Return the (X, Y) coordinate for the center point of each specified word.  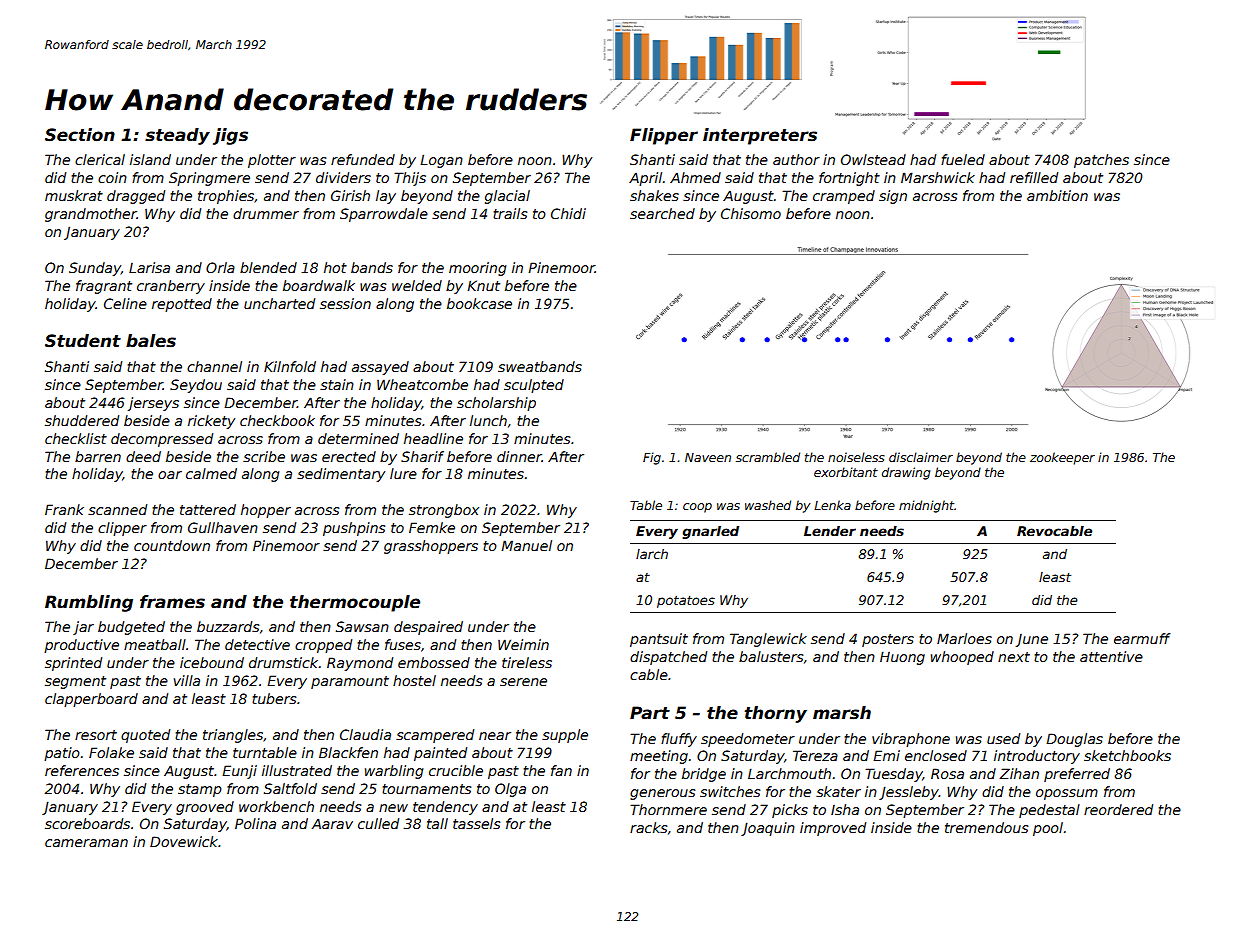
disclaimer (921, 457)
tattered (208, 509)
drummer (266, 213)
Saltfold (290, 788)
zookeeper (1062, 458)
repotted (182, 305)
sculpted (534, 386)
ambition (1057, 195)
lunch (488, 420)
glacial (507, 197)
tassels (476, 823)
